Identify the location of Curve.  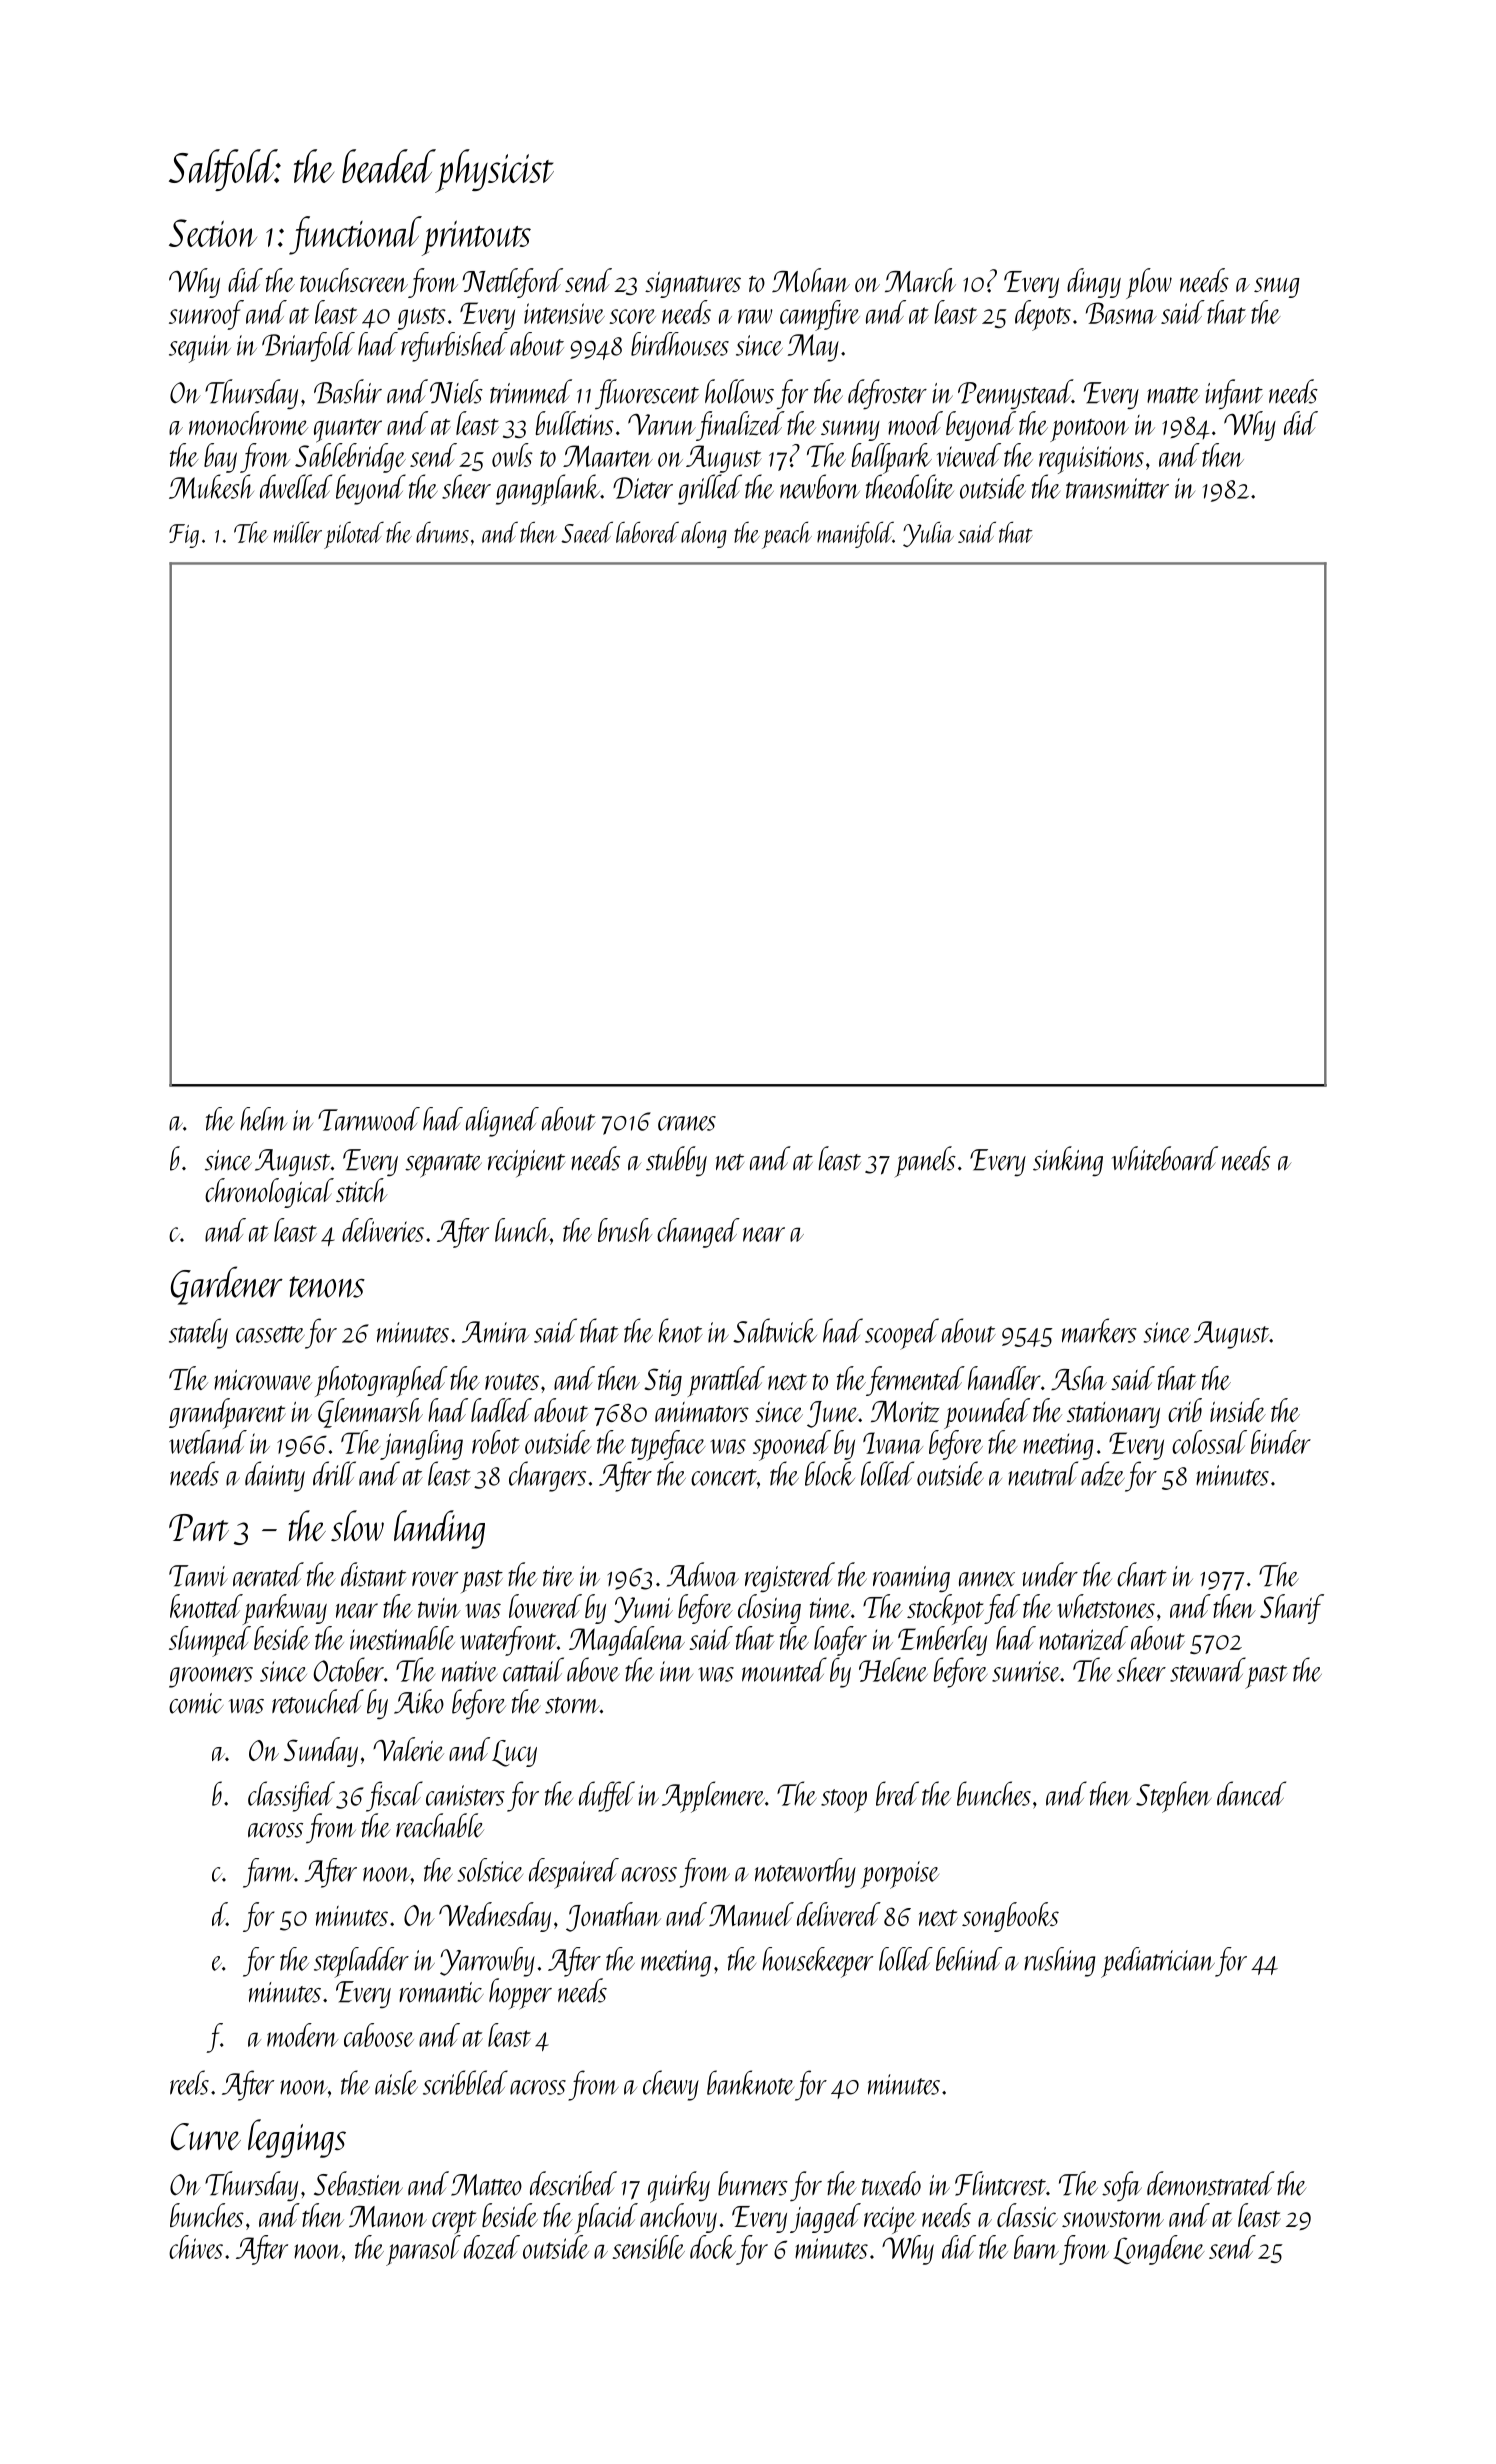
(206, 2136).
